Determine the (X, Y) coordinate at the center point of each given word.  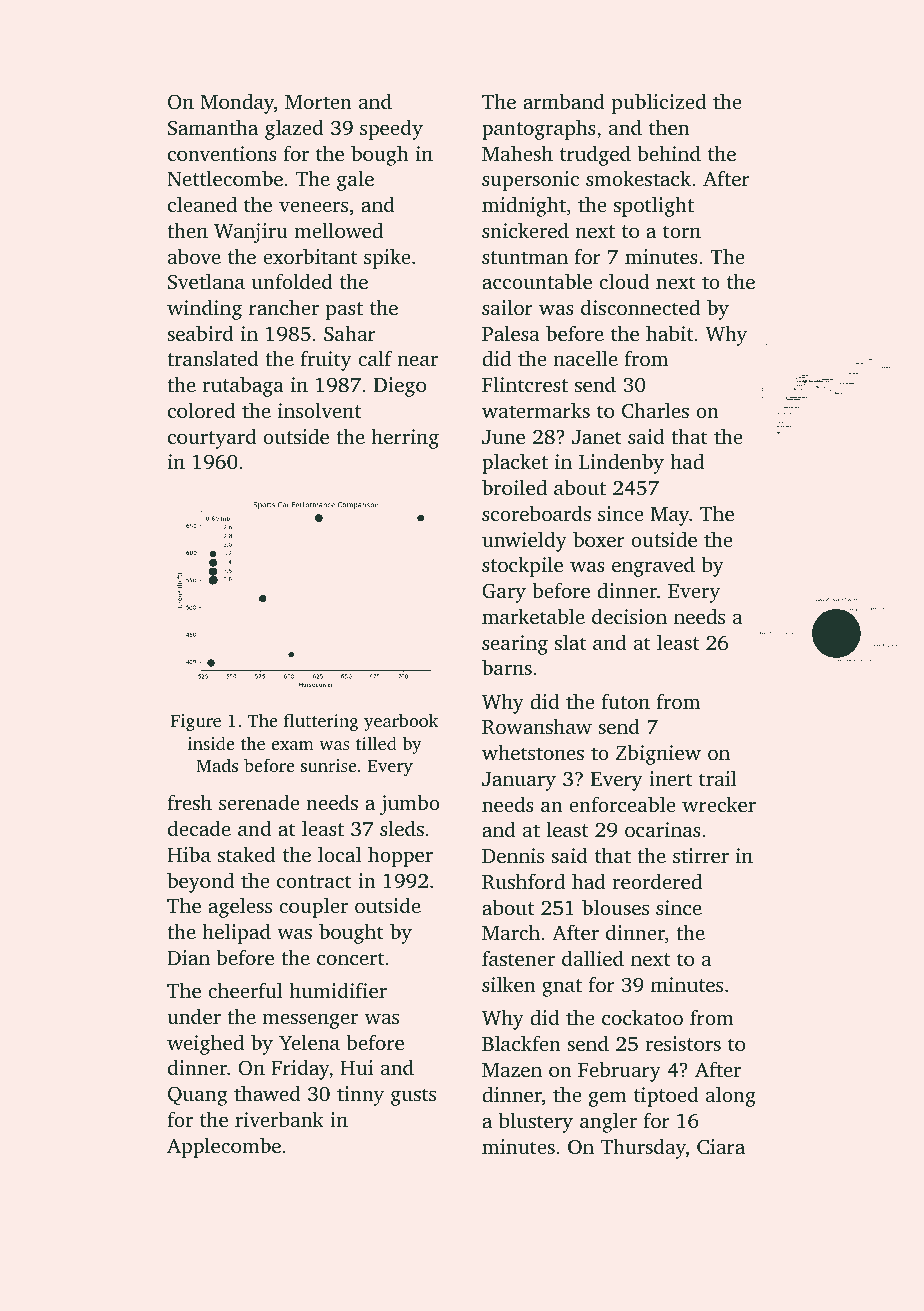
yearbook (401, 722)
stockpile (522, 566)
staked (247, 854)
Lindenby (621, 463)
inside (211, 743)
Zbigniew (658, 754)
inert (671, 778)
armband (564, 101)
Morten (318, 102)
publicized (659, 103)
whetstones (533, 752)
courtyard (212, 438)
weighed (205, 1044)
